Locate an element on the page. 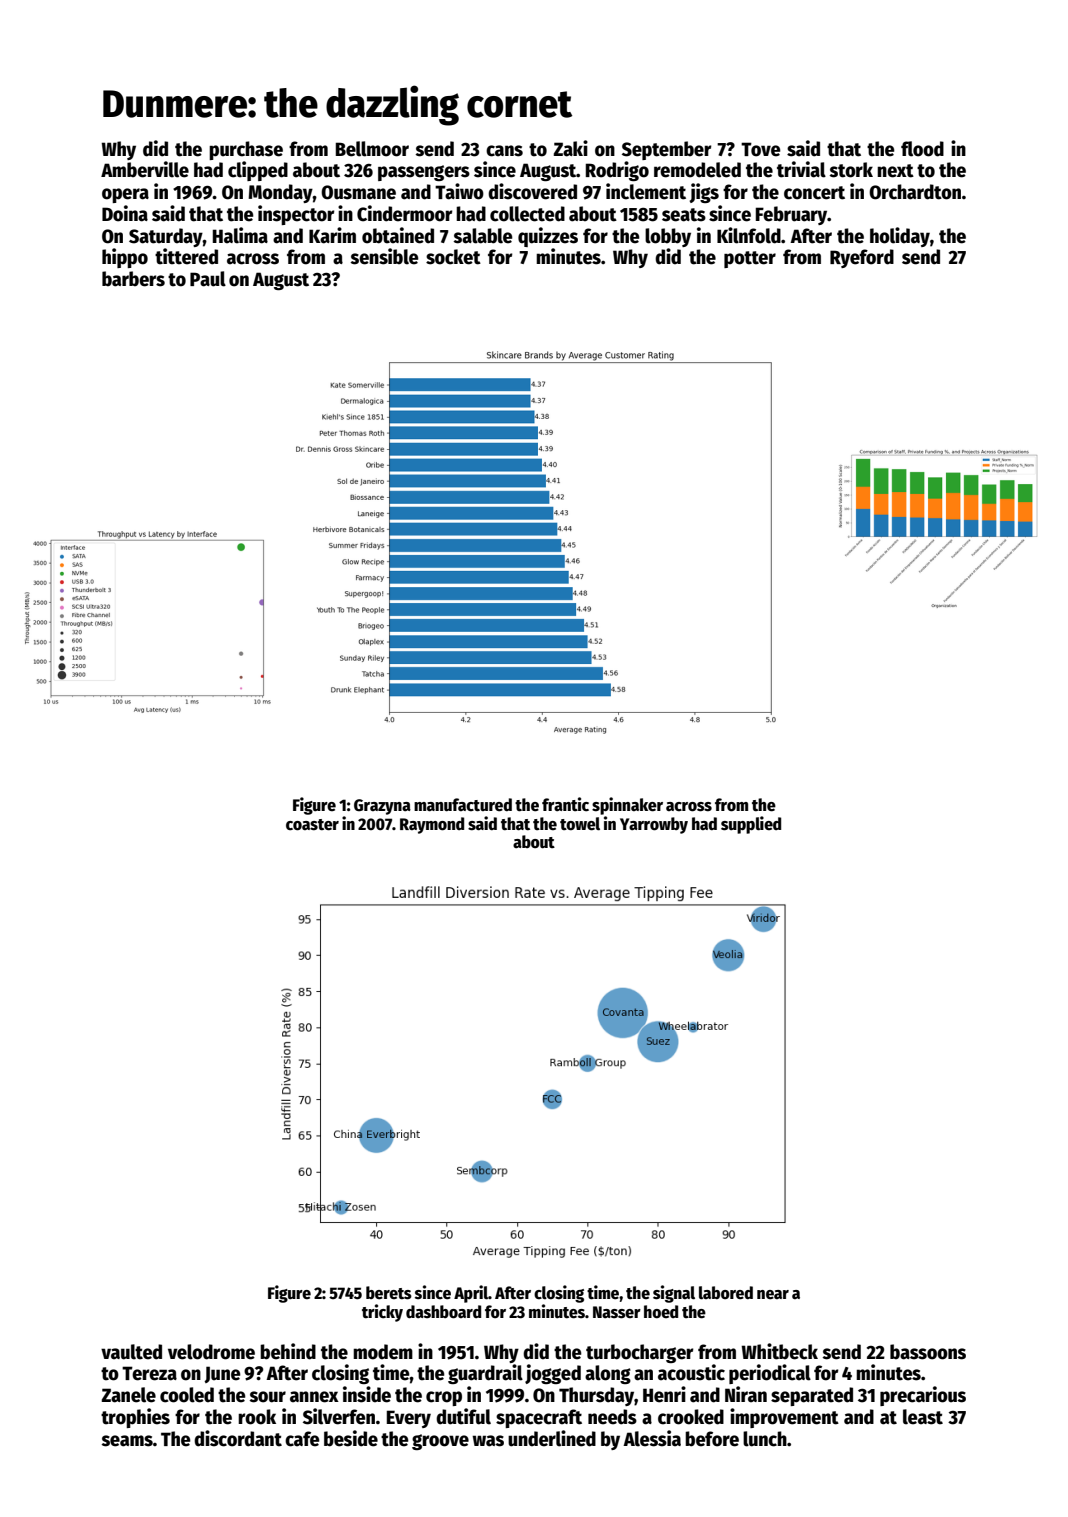 The height and width of the page is (1517, 1068). quizzes is located at coordinates (548, 237).
